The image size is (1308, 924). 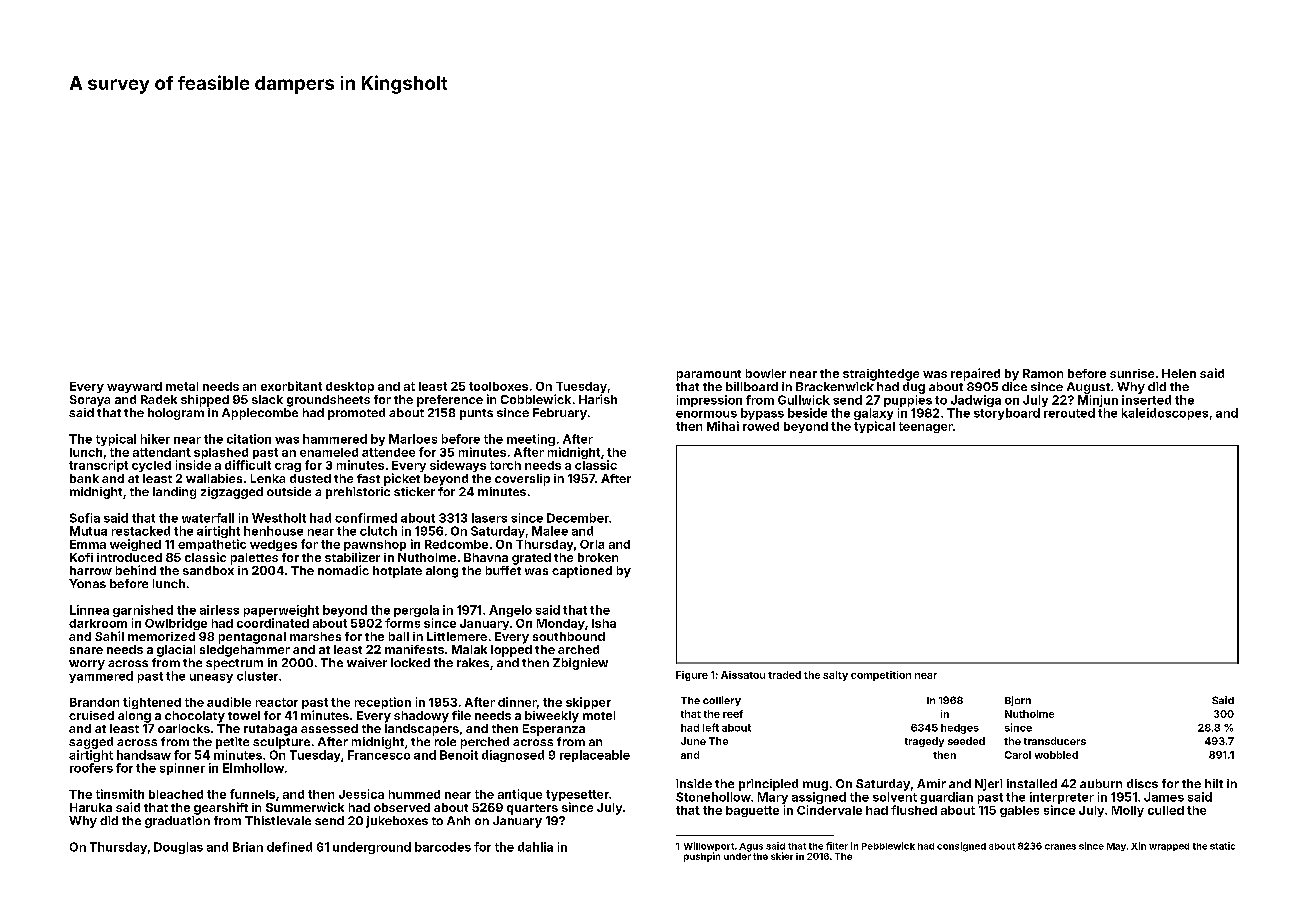 What do you see at coordinates (91, 715) in the screenshot?
I see `cruised` at bounding box center [91, 715].
